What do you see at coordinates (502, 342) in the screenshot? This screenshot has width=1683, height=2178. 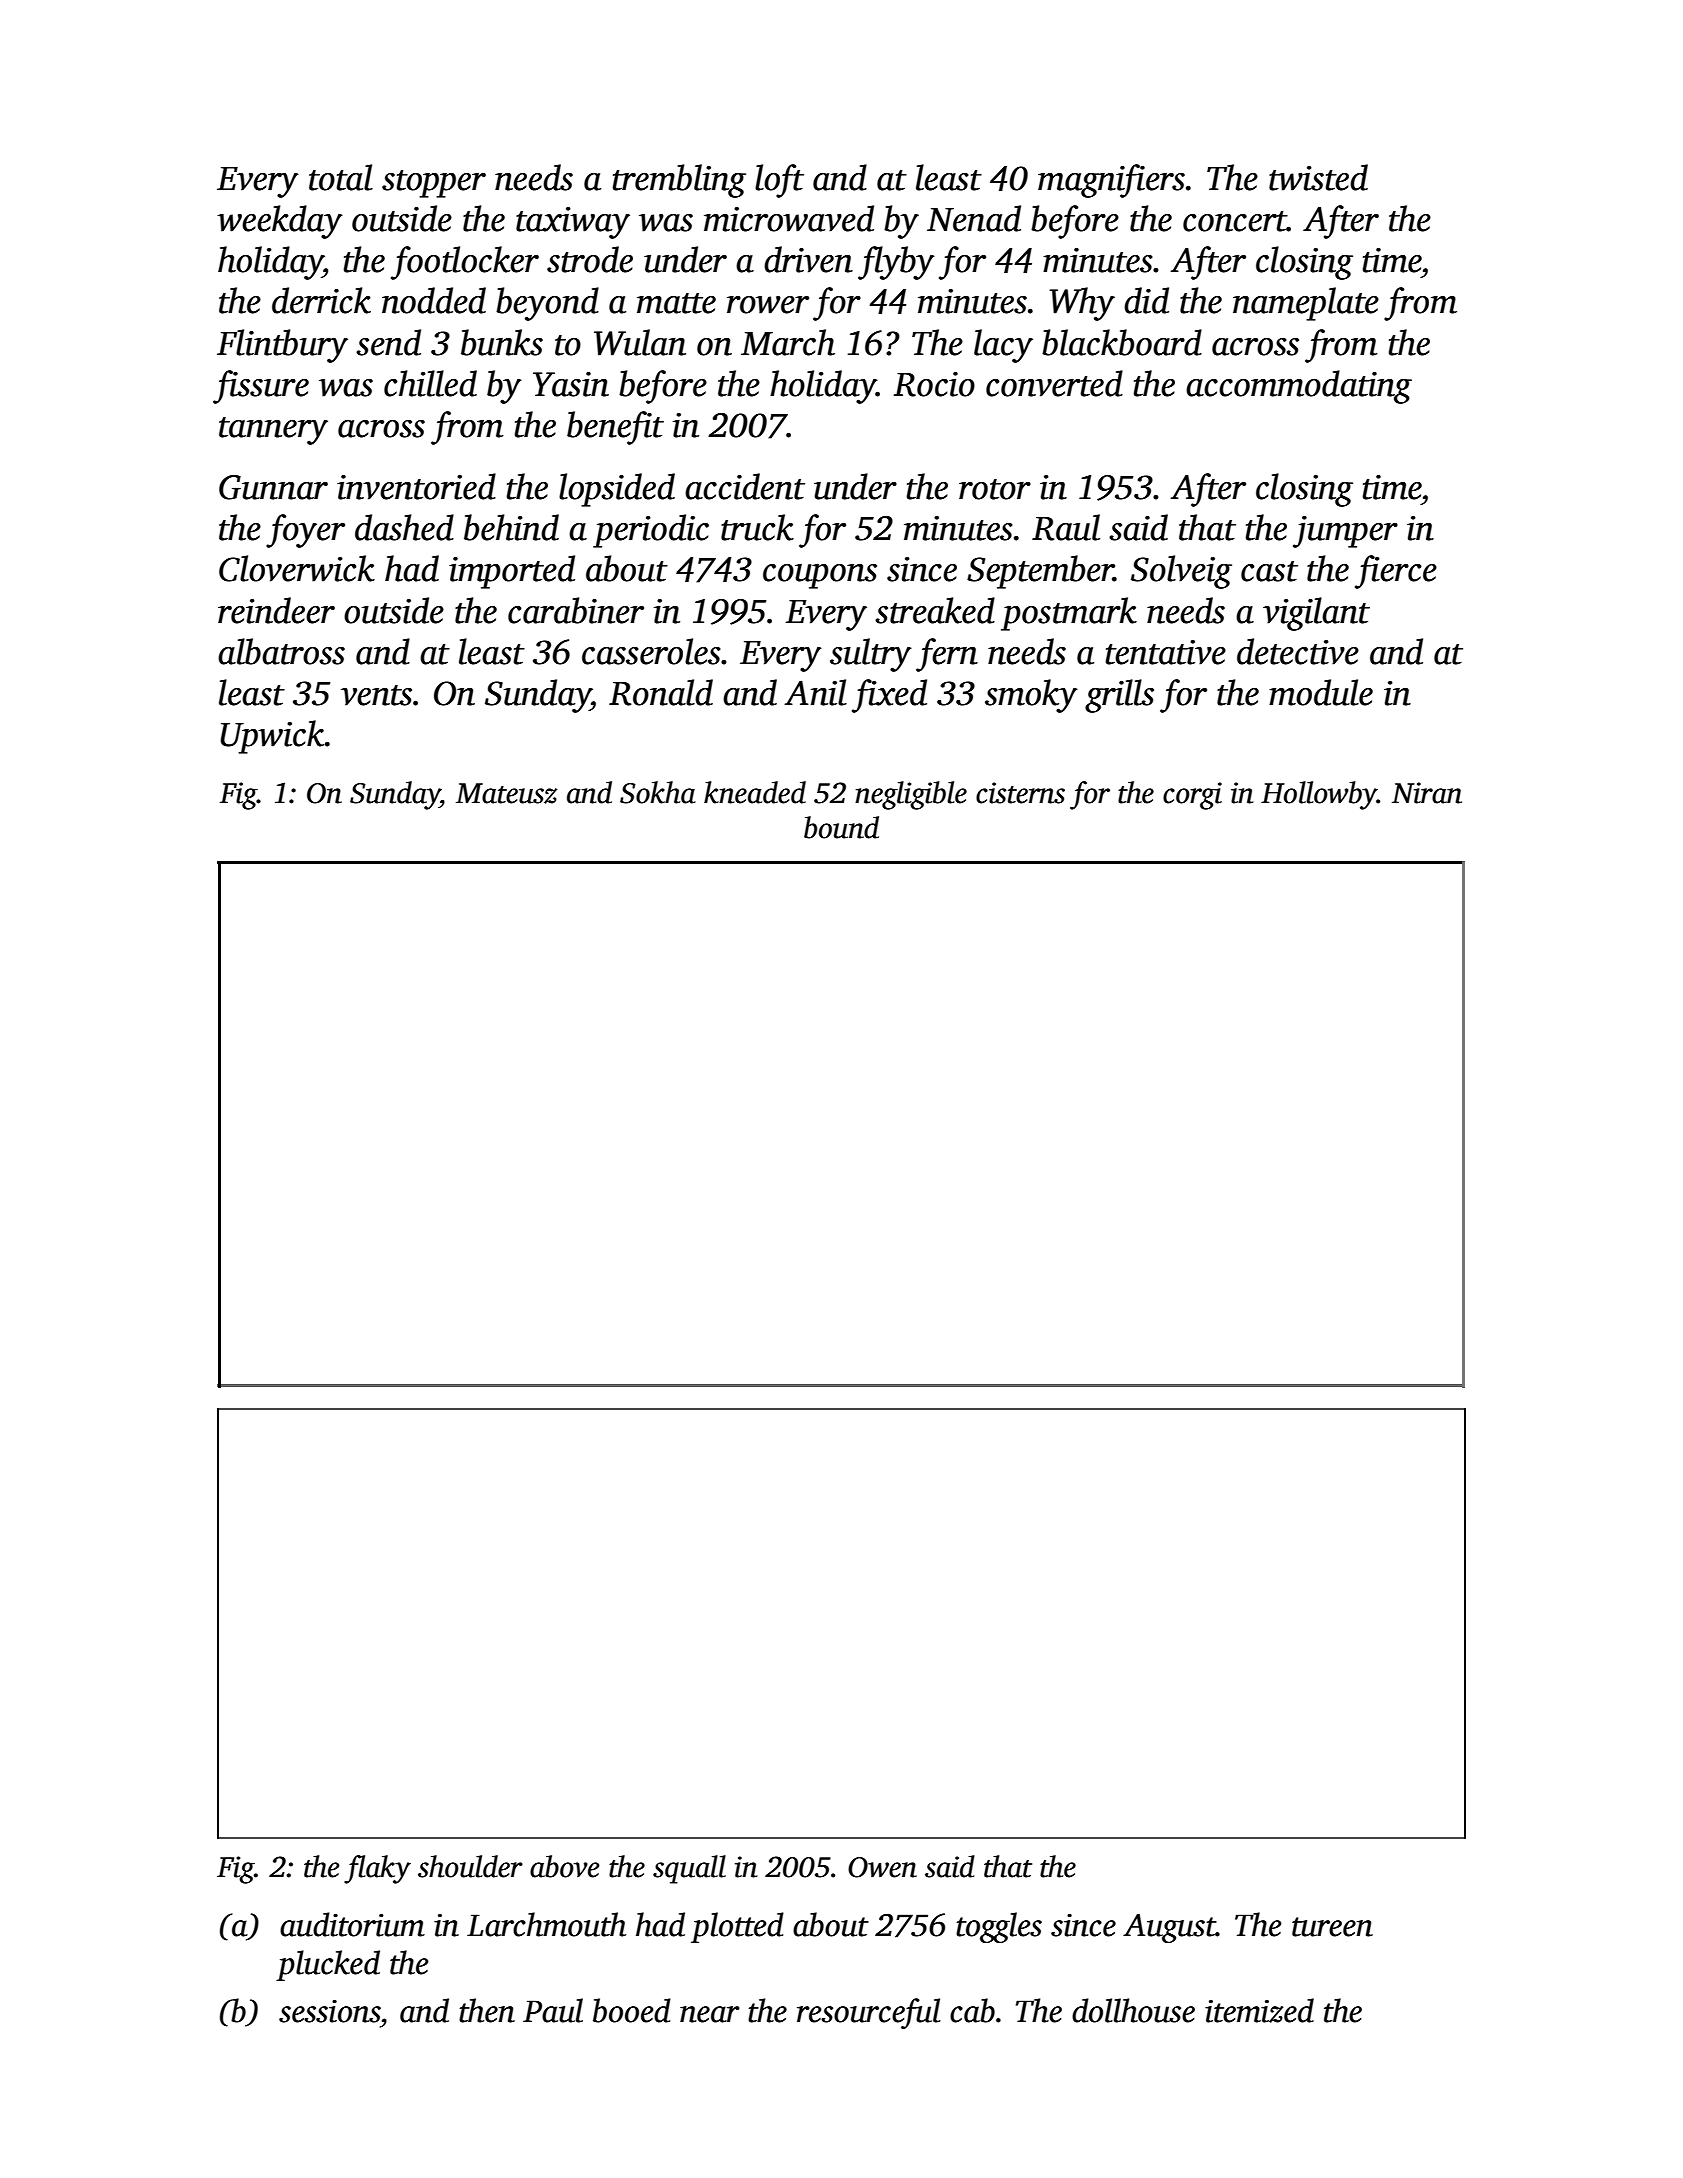 I see `bunks` at bounding box center [502, 342].
